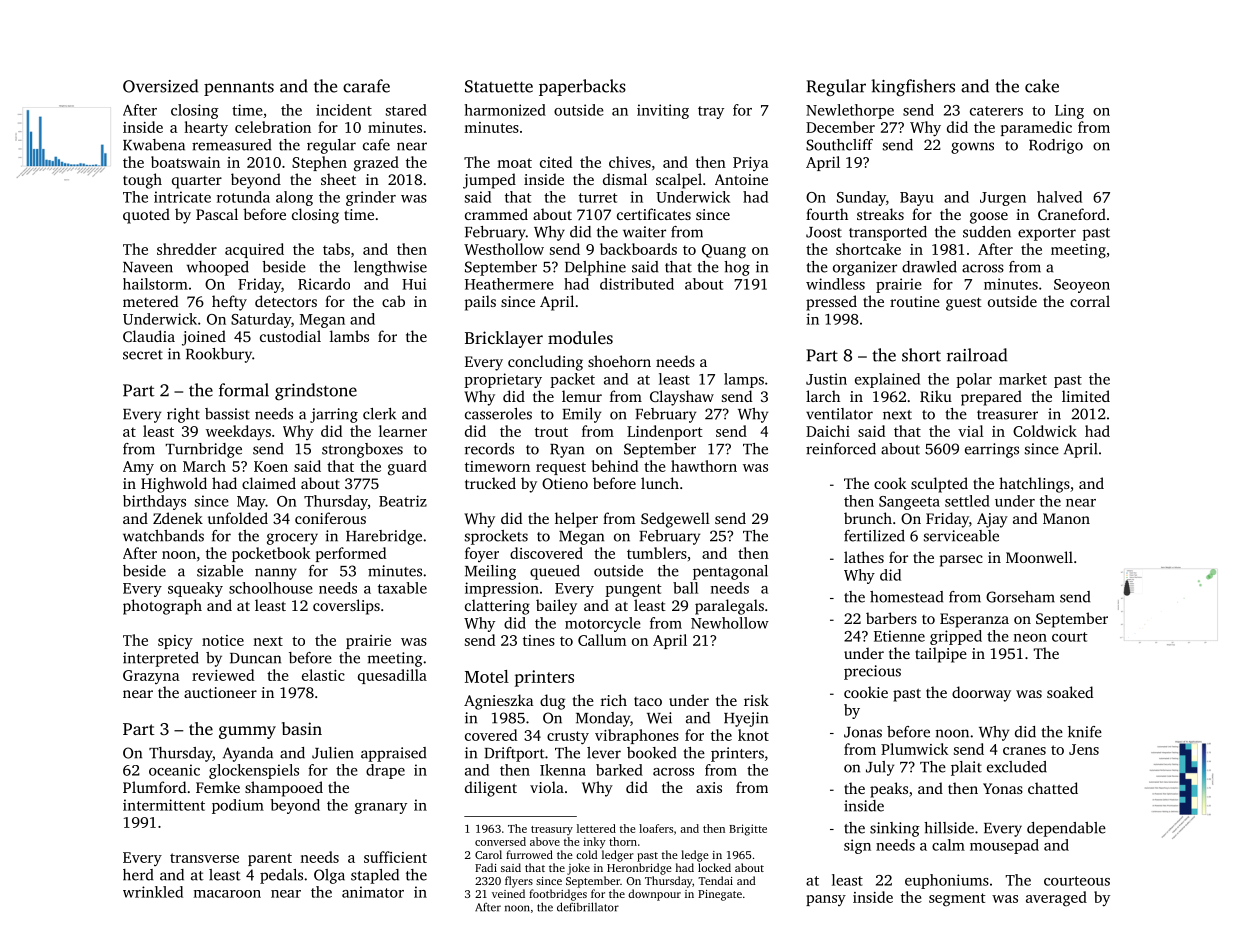 This screenshot has height=952, width=1233. I want to click on foyer, so click(482, 554).
